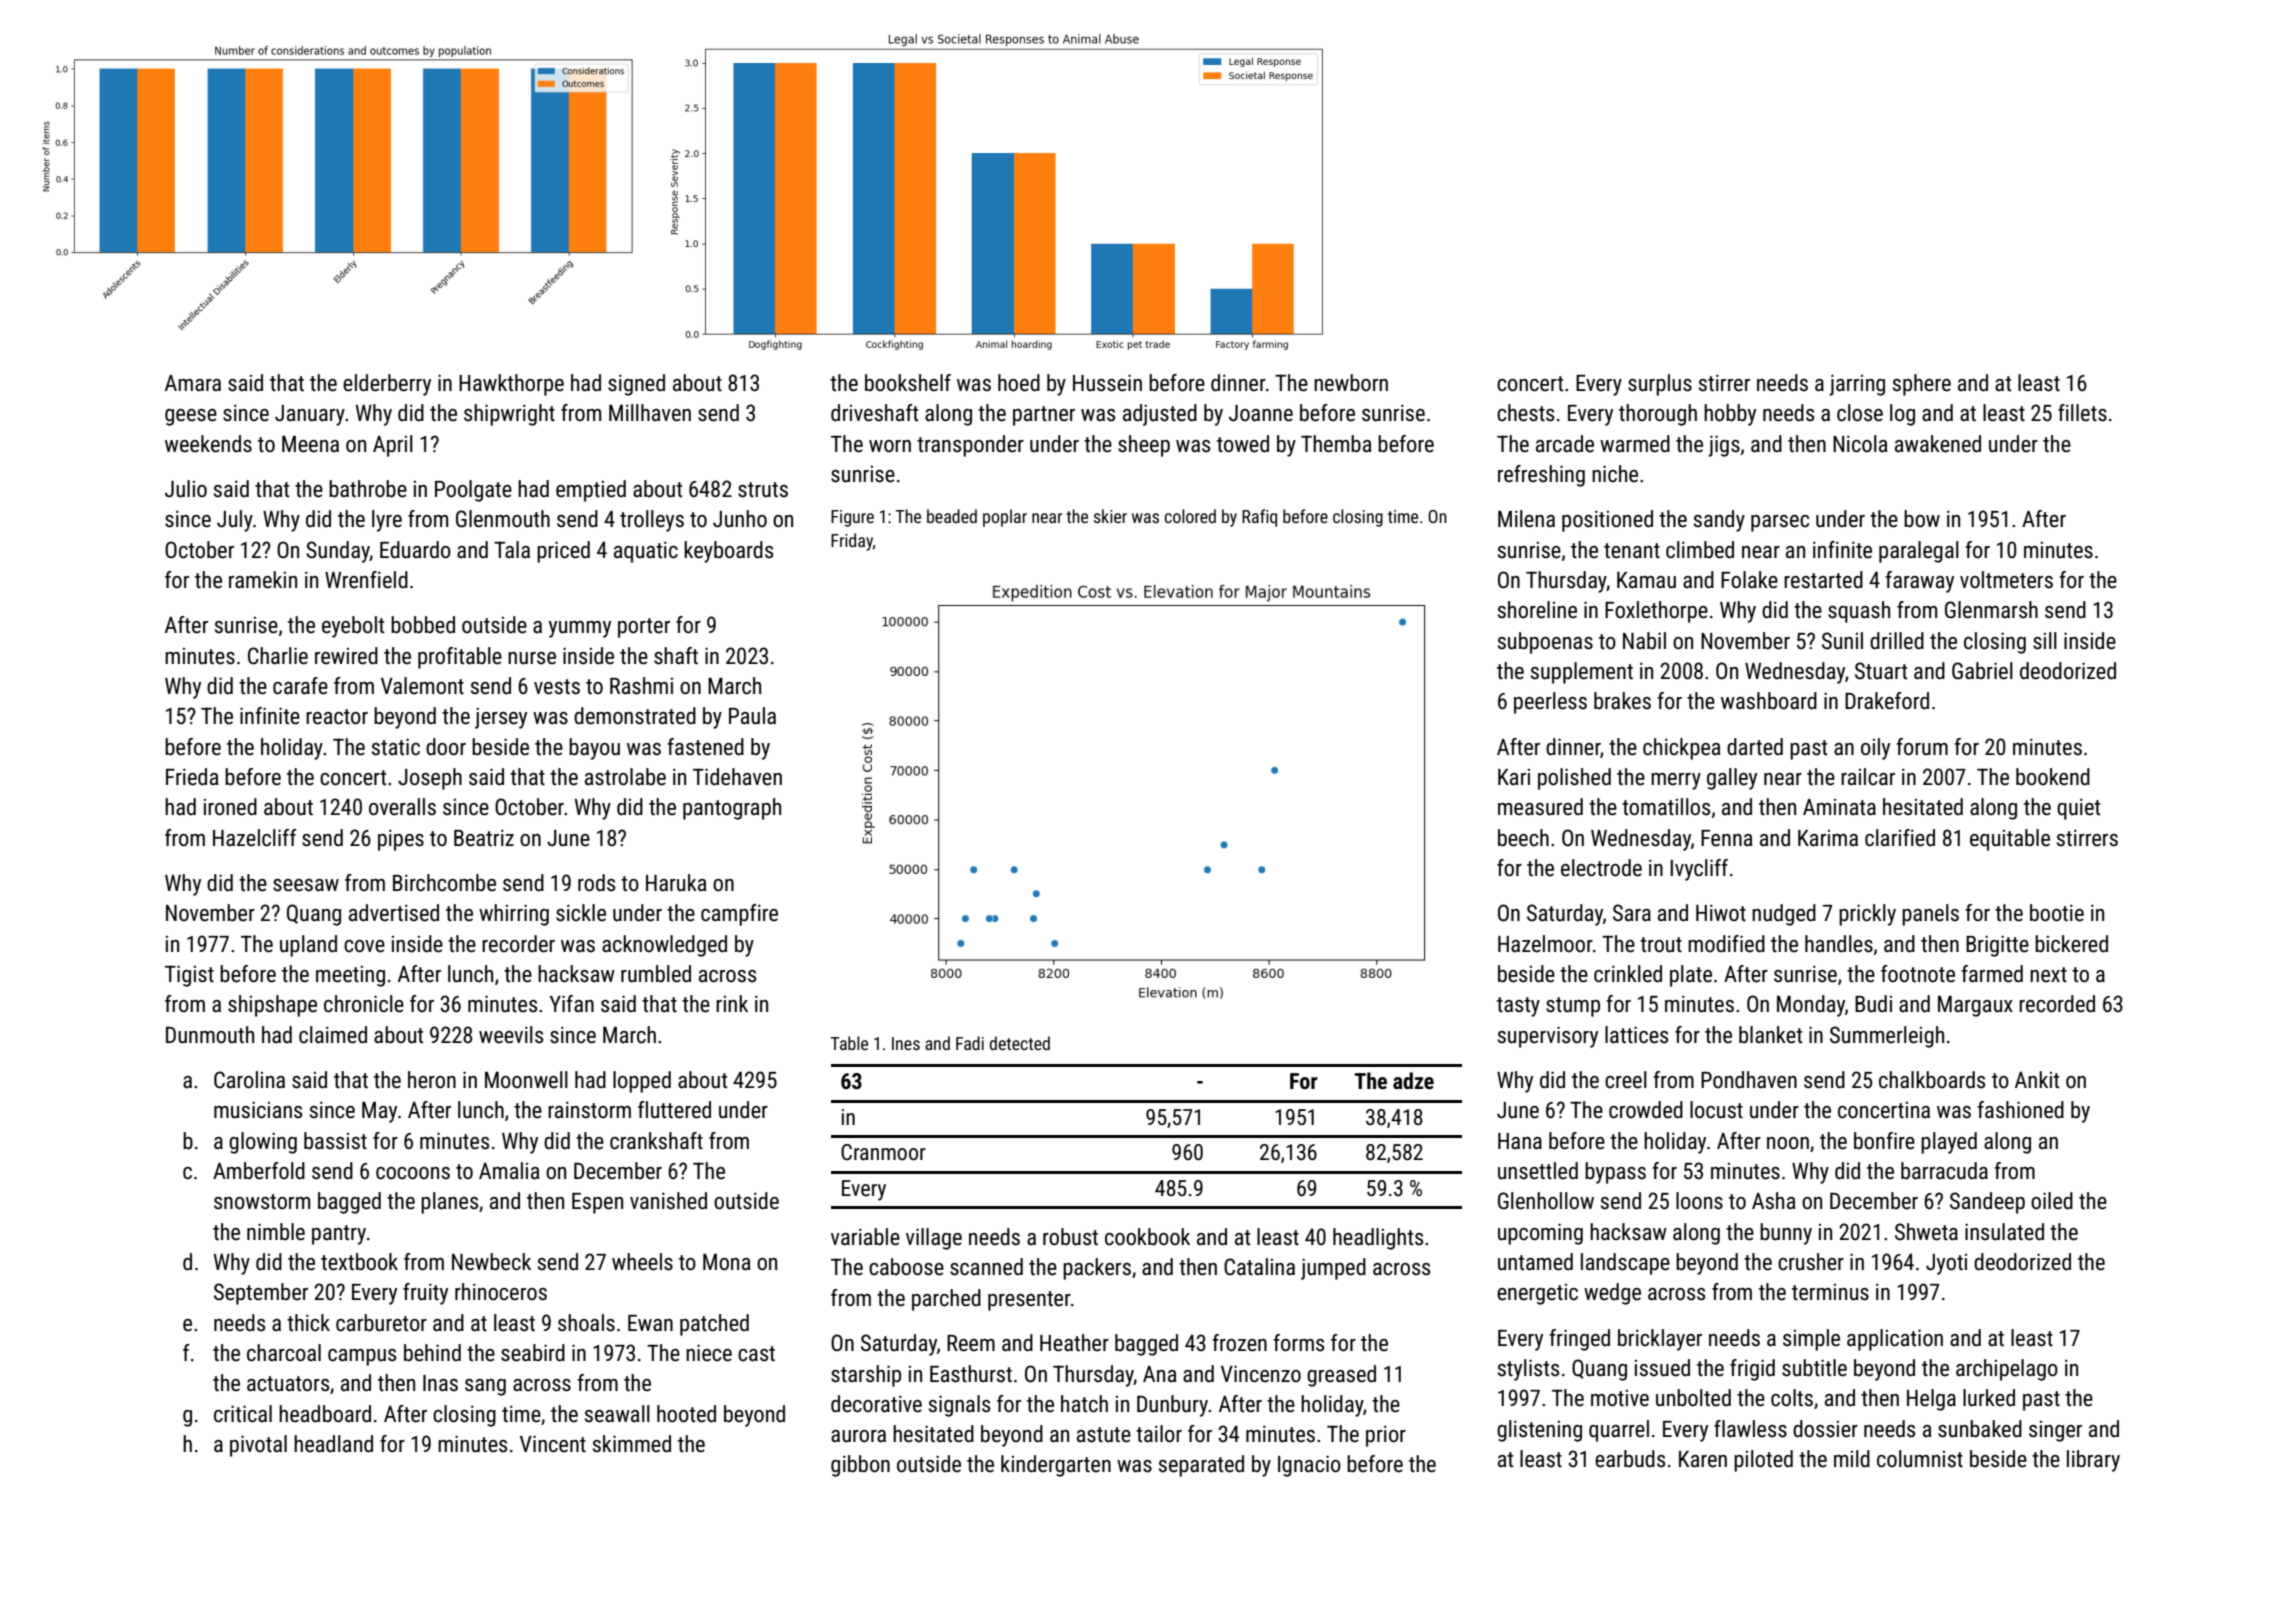 The height and width of the screenshot is (1620, 2292). What do you see at coordinates (883, 1152) in the screenshot?
I see `Cranmoor` at bounding box center [883, 1152].
